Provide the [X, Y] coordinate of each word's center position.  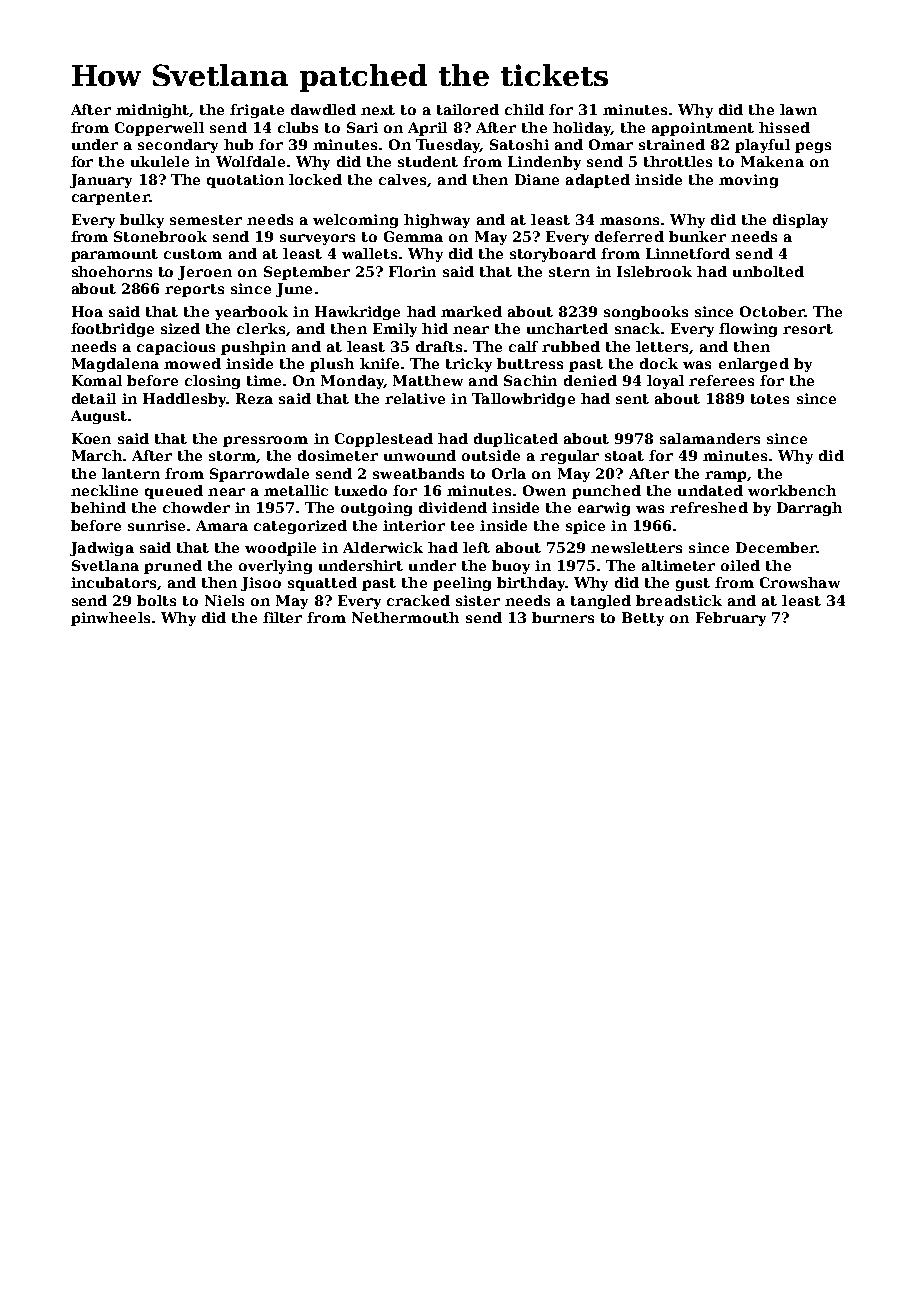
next [378, 110]
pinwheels [110, 619]
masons [629, 221]
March [97, 455]
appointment [703, 129]
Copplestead [384, 440]
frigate [257, 111]
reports [194, 290]
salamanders [710, 438]
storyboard [553, 255]
